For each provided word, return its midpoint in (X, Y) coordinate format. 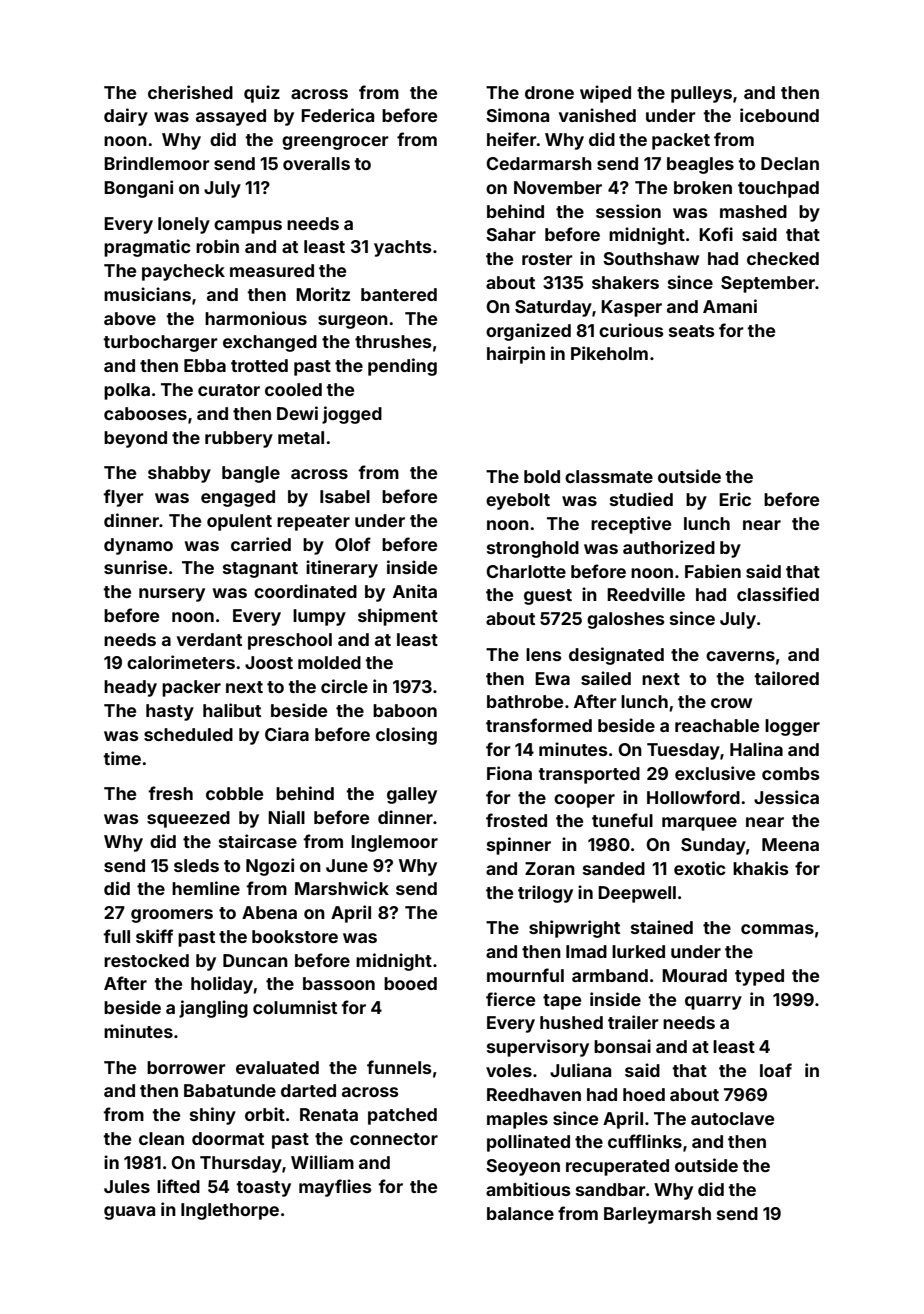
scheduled (188, 734)
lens (543, 654)
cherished (190, 92)
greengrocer (335, 143)
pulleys (701, 94)
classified (778, 594)
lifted (178, 1186)
